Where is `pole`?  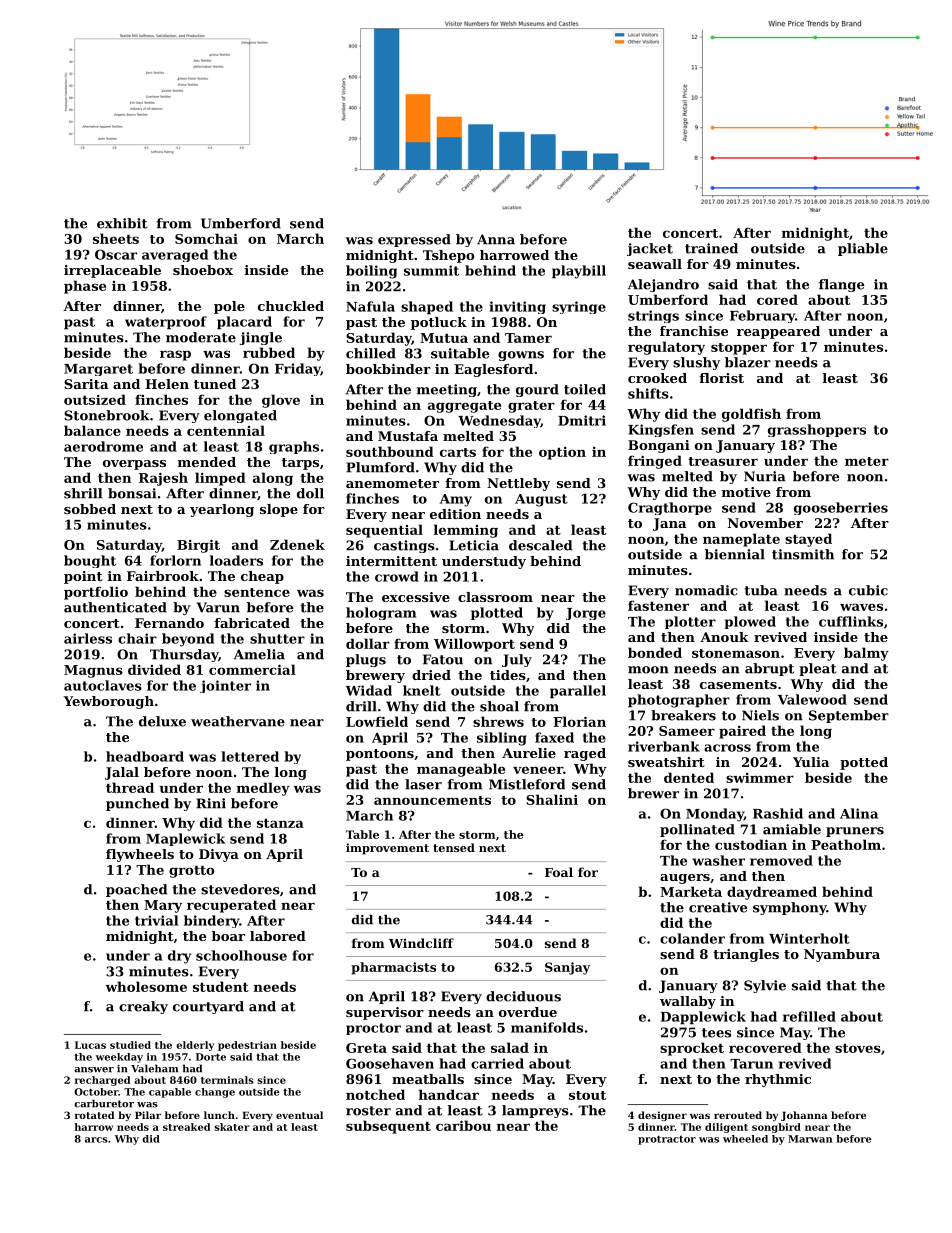 pole is located at coordinates (229, 307).
